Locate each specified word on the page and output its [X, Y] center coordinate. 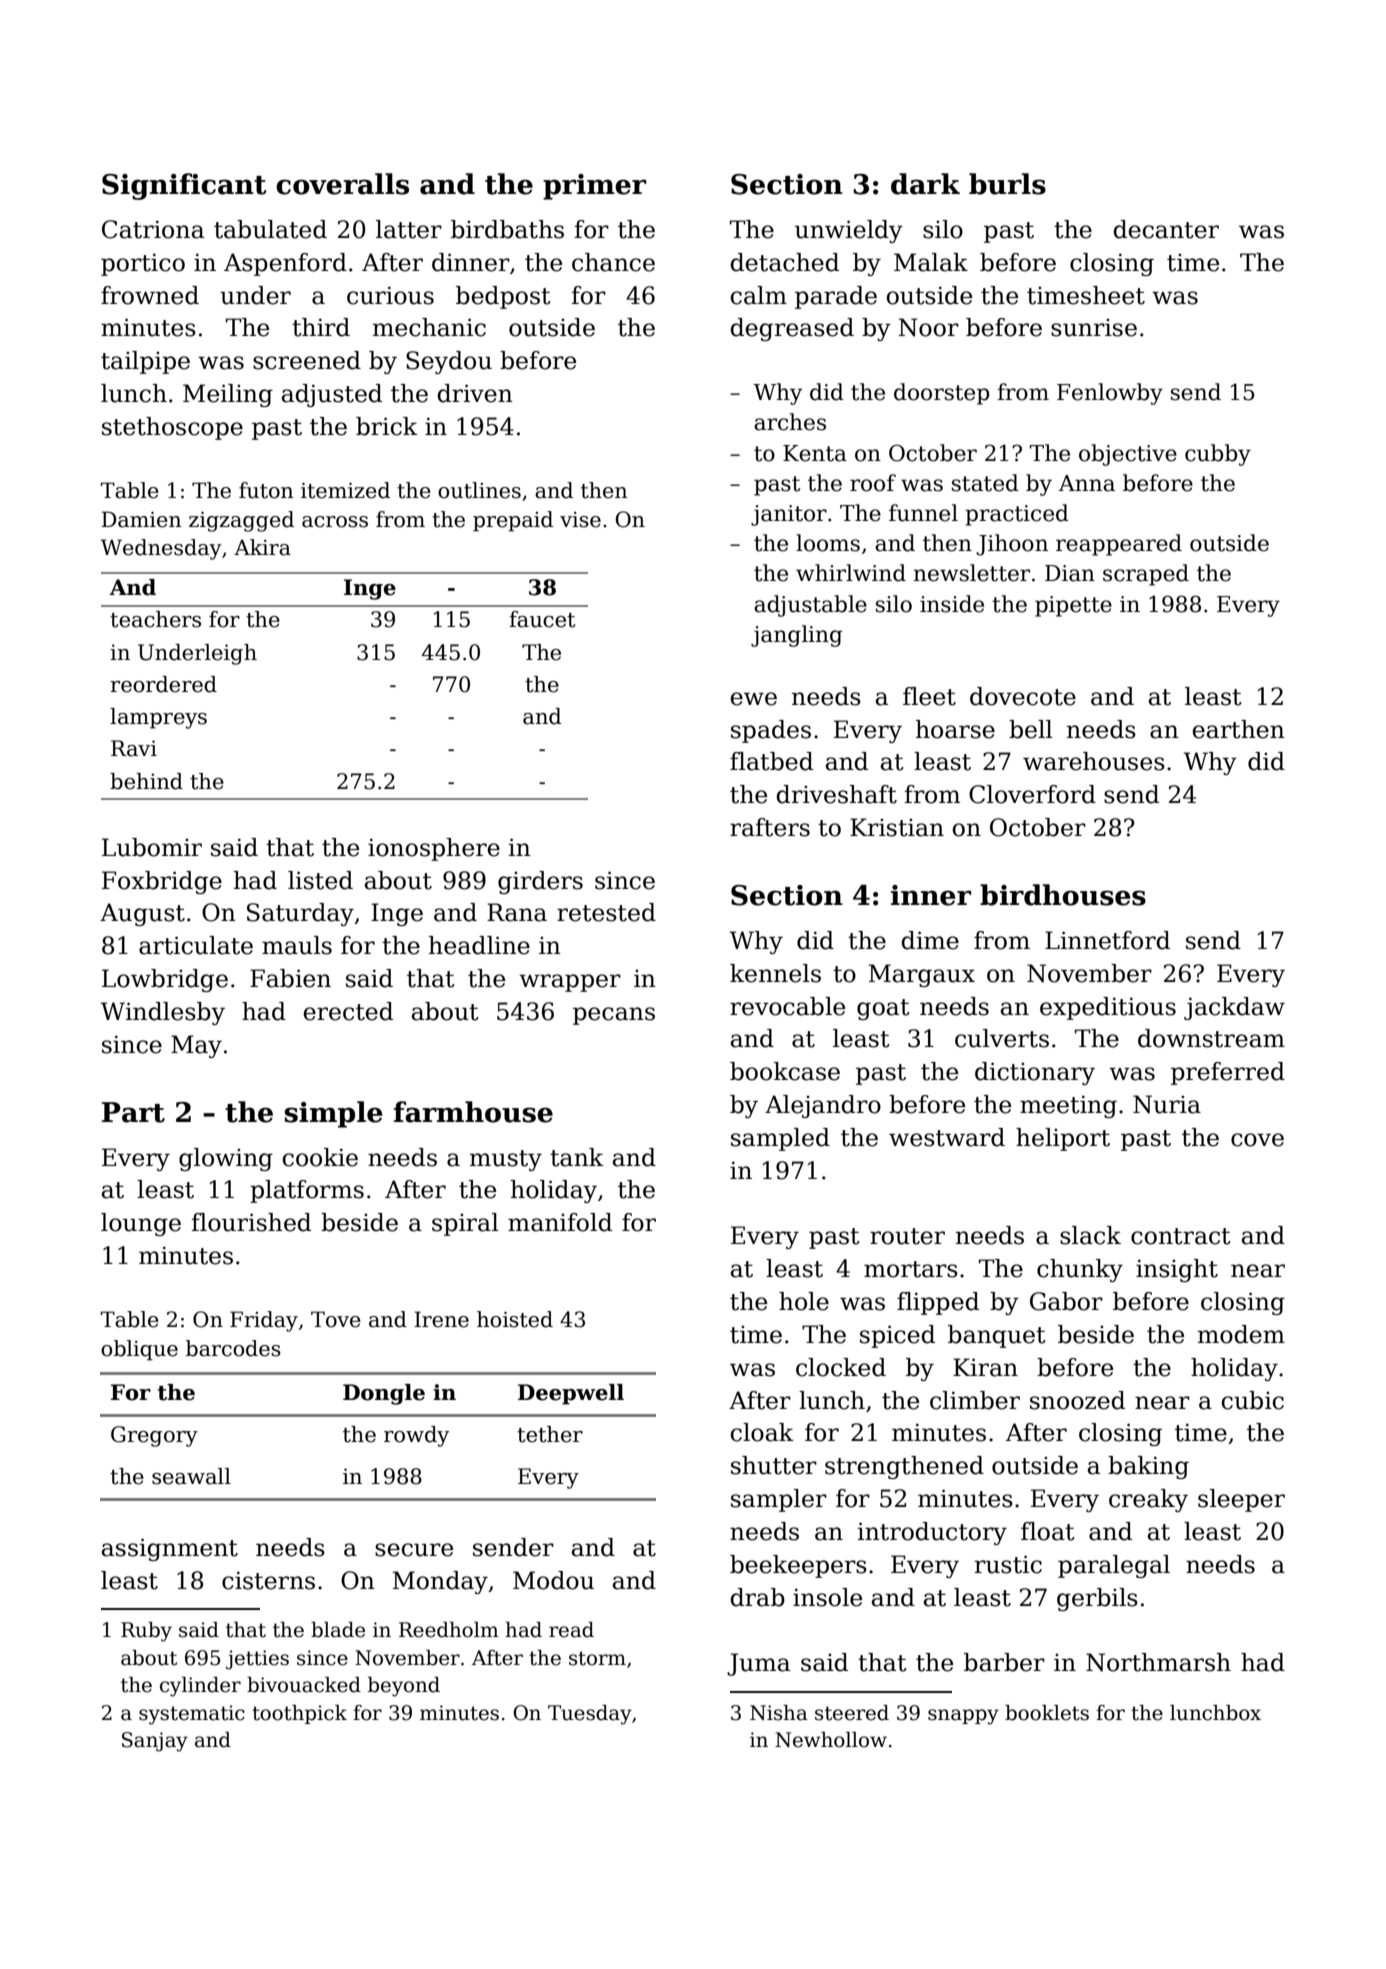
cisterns [268, 1580]
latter [409, 229]
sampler [779, 1500]
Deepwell [571, 1394]
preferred [1228, 1073]
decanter [1166, 229]
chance [613, 262]
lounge [141, 1224]
